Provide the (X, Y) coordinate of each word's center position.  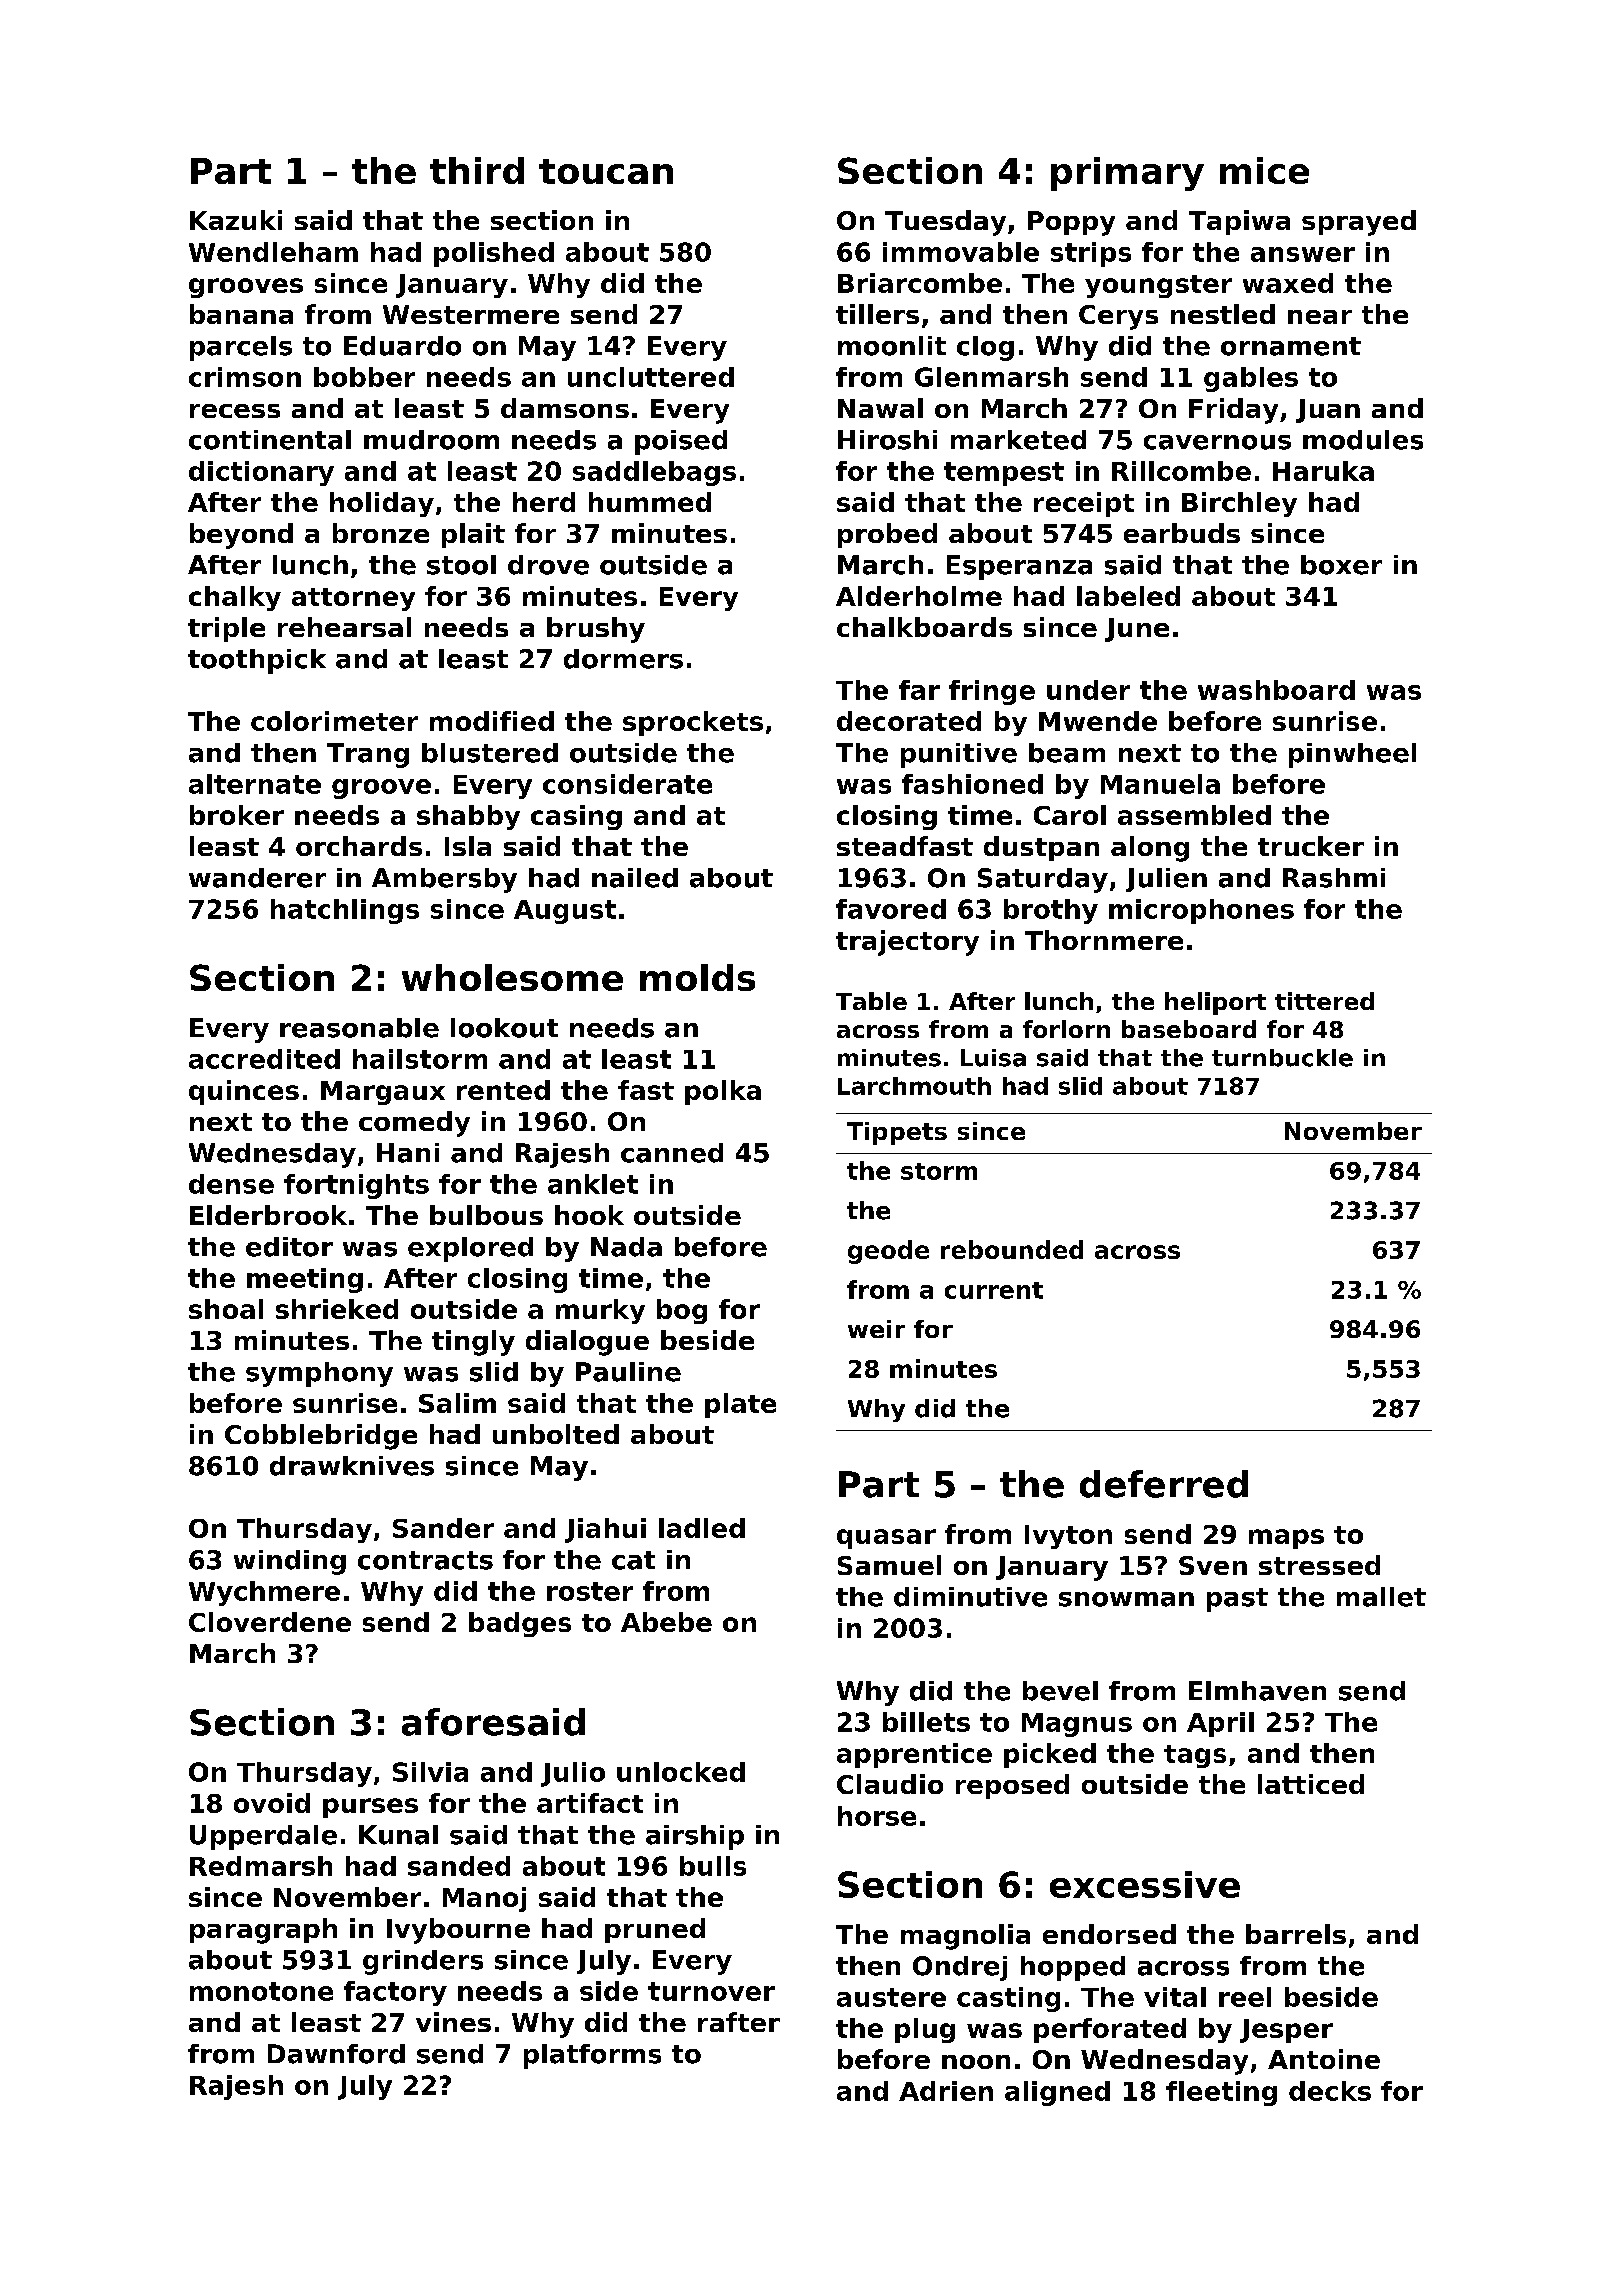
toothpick (257, 661)
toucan (606, 171)
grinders (423, 1962)
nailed (635, 878)
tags (1195, 1756)
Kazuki (236, 220)
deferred (1164, 1484)
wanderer (257, 878)
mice (1264, 170)
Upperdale (263, 1837)
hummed (650, 502)
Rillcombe (1181, 471)
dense (231, 1184)
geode (888, 1252)
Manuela (1160, 784)
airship (695, 1837)
